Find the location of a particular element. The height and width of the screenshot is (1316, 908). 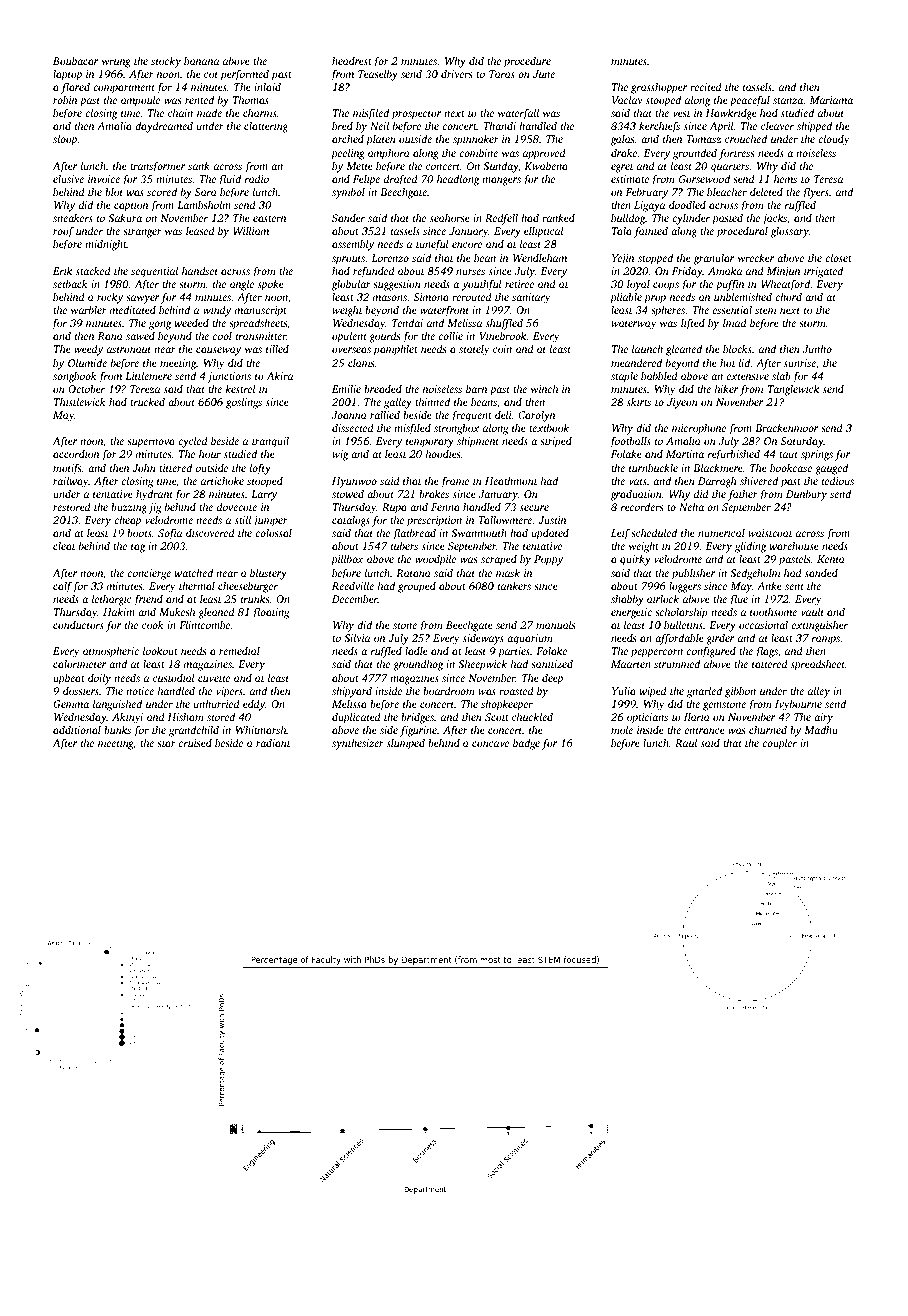

waterfall is located at coordinates (518, 114).
